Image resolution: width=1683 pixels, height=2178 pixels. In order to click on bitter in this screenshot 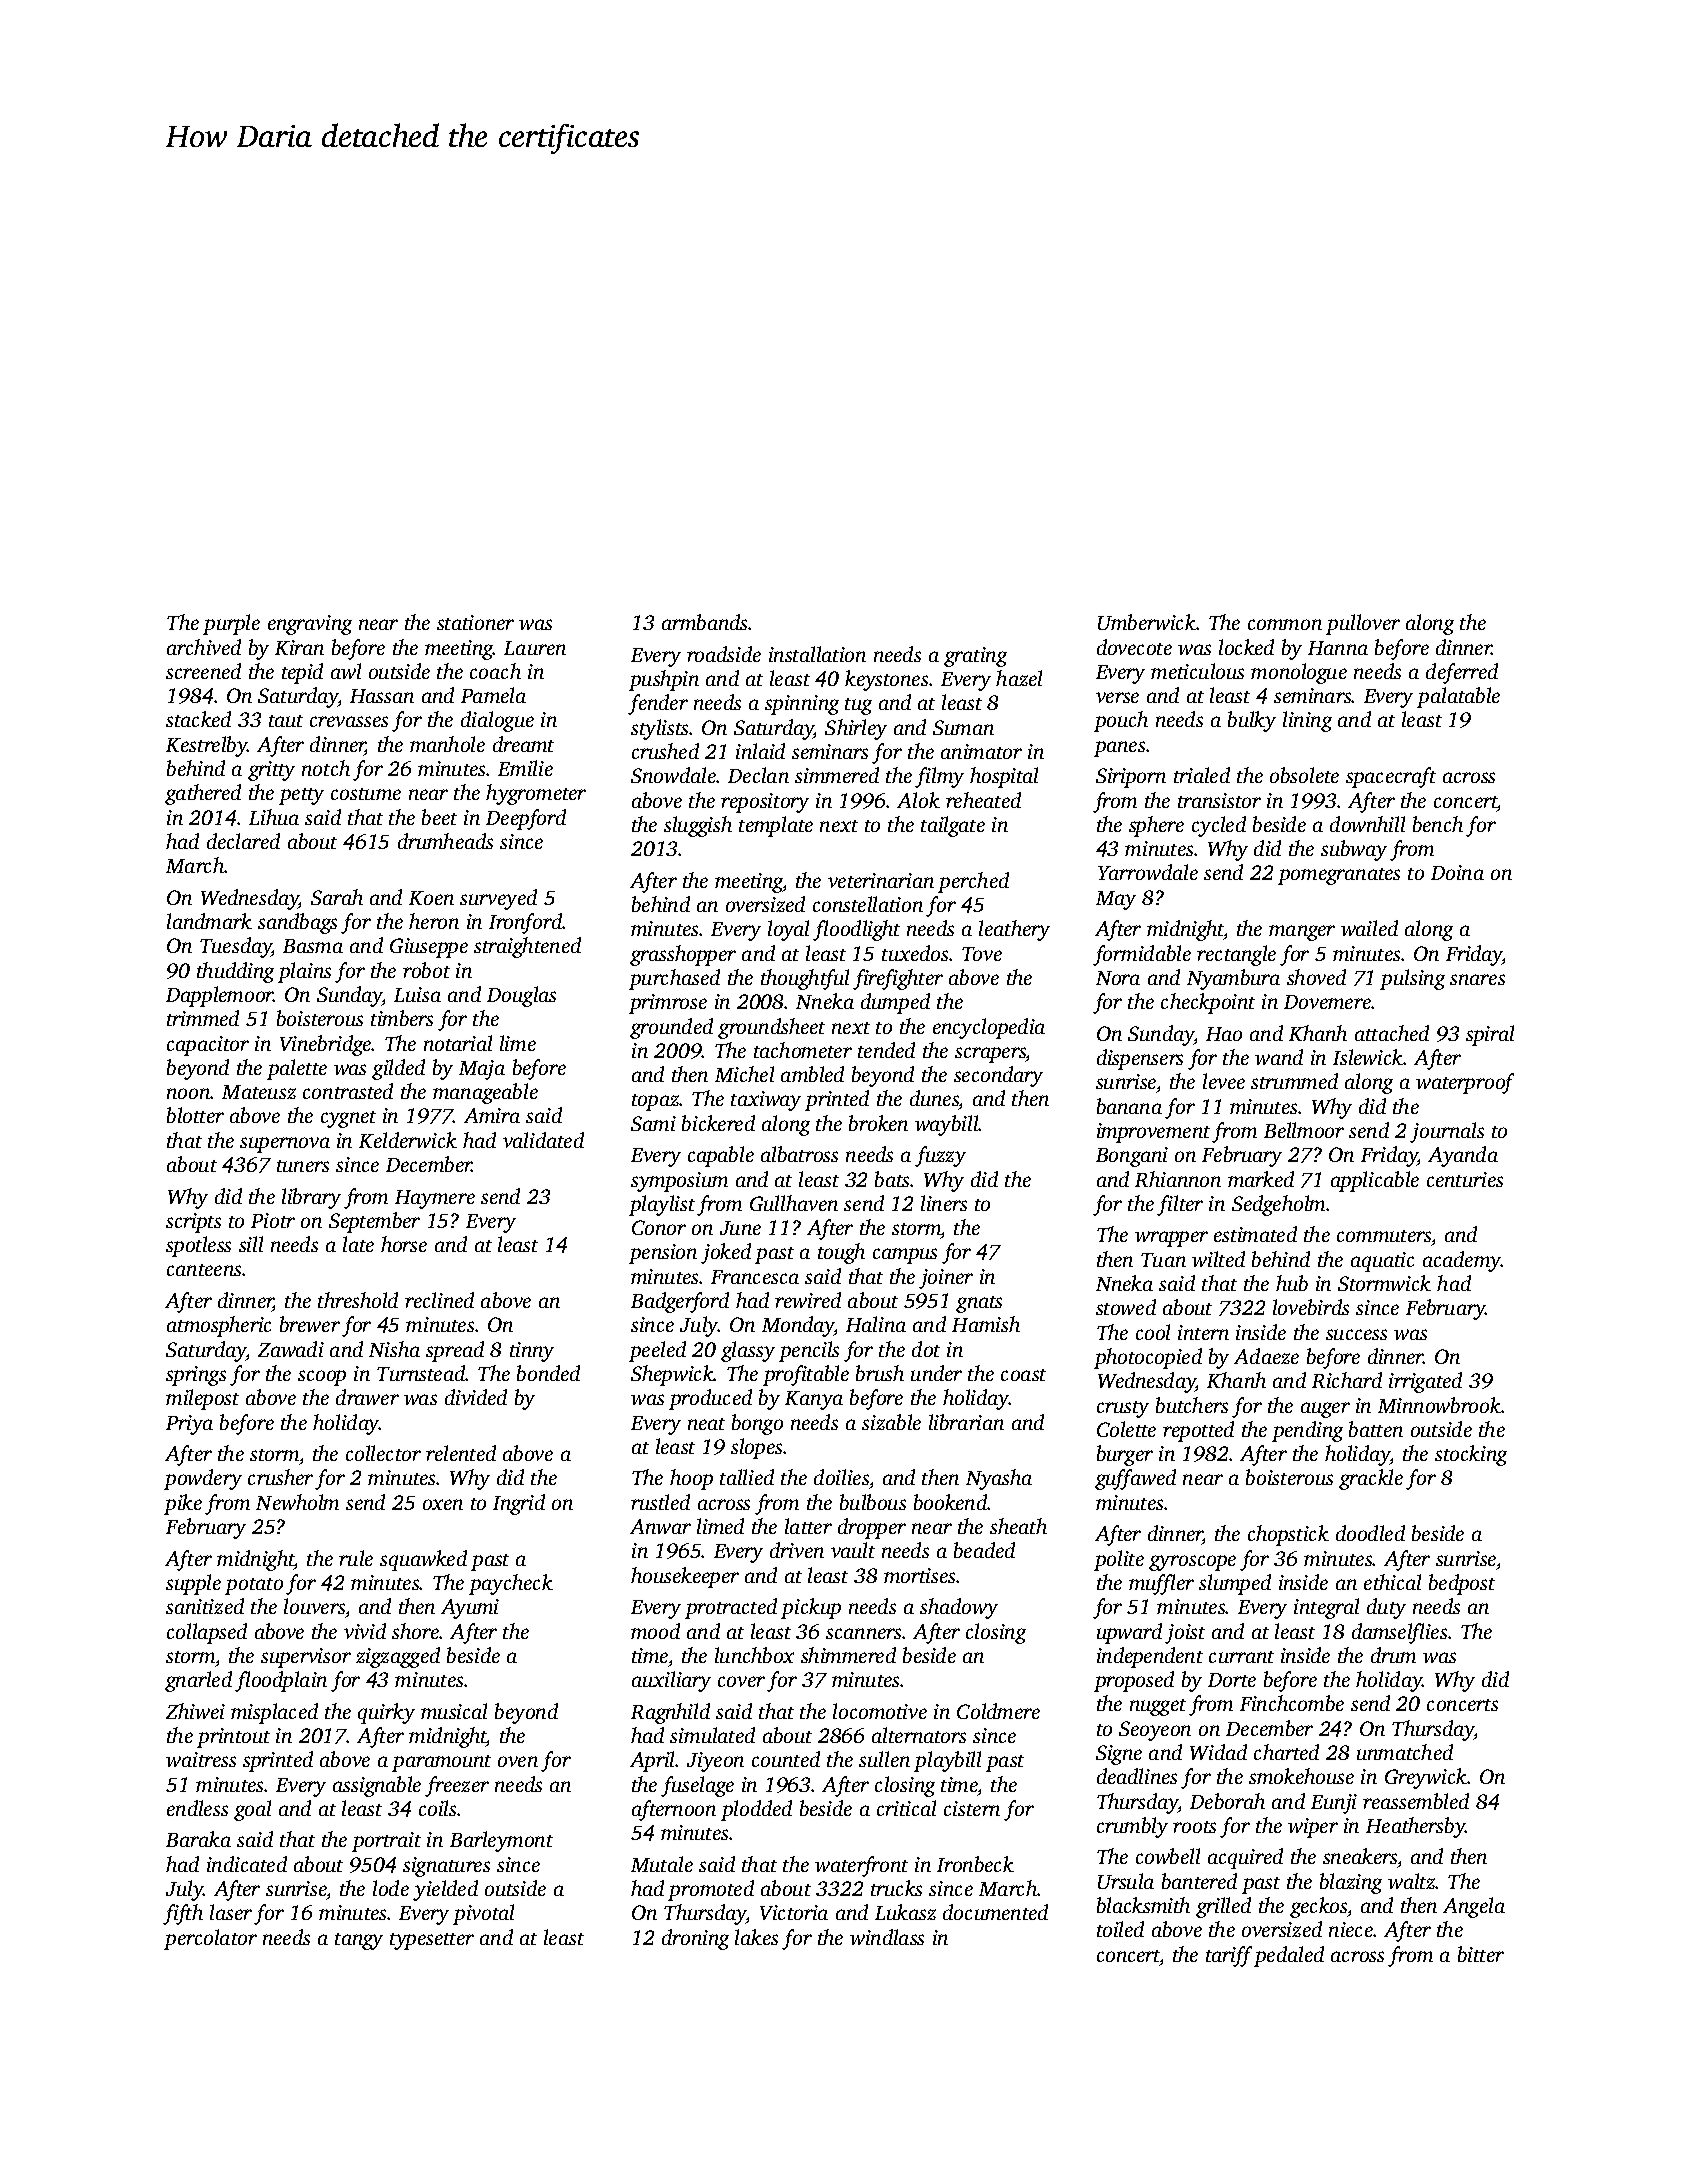, I will do `click(1481, 1954)`.
